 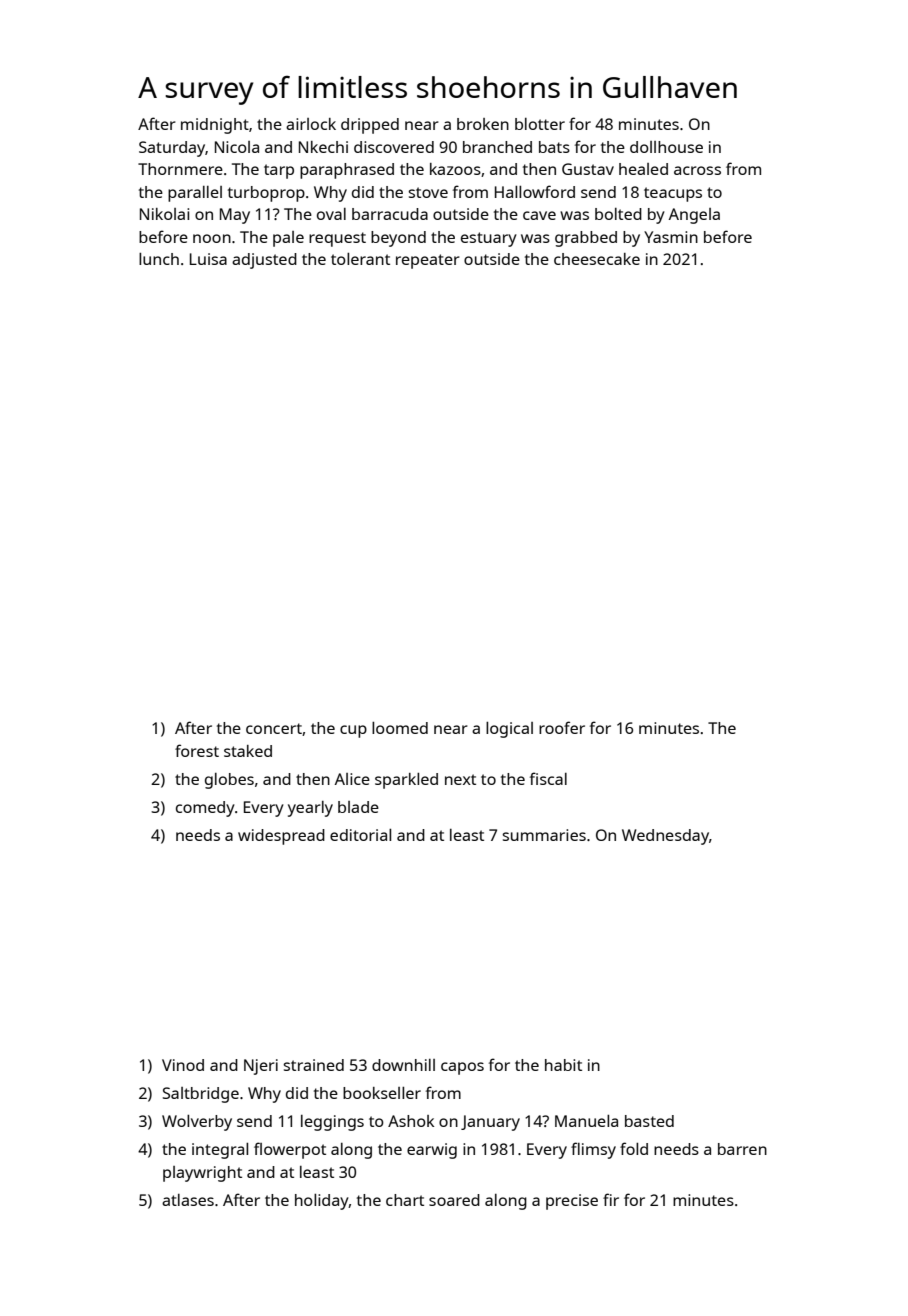 I want to click on logical, so click(x=509, y=730).
